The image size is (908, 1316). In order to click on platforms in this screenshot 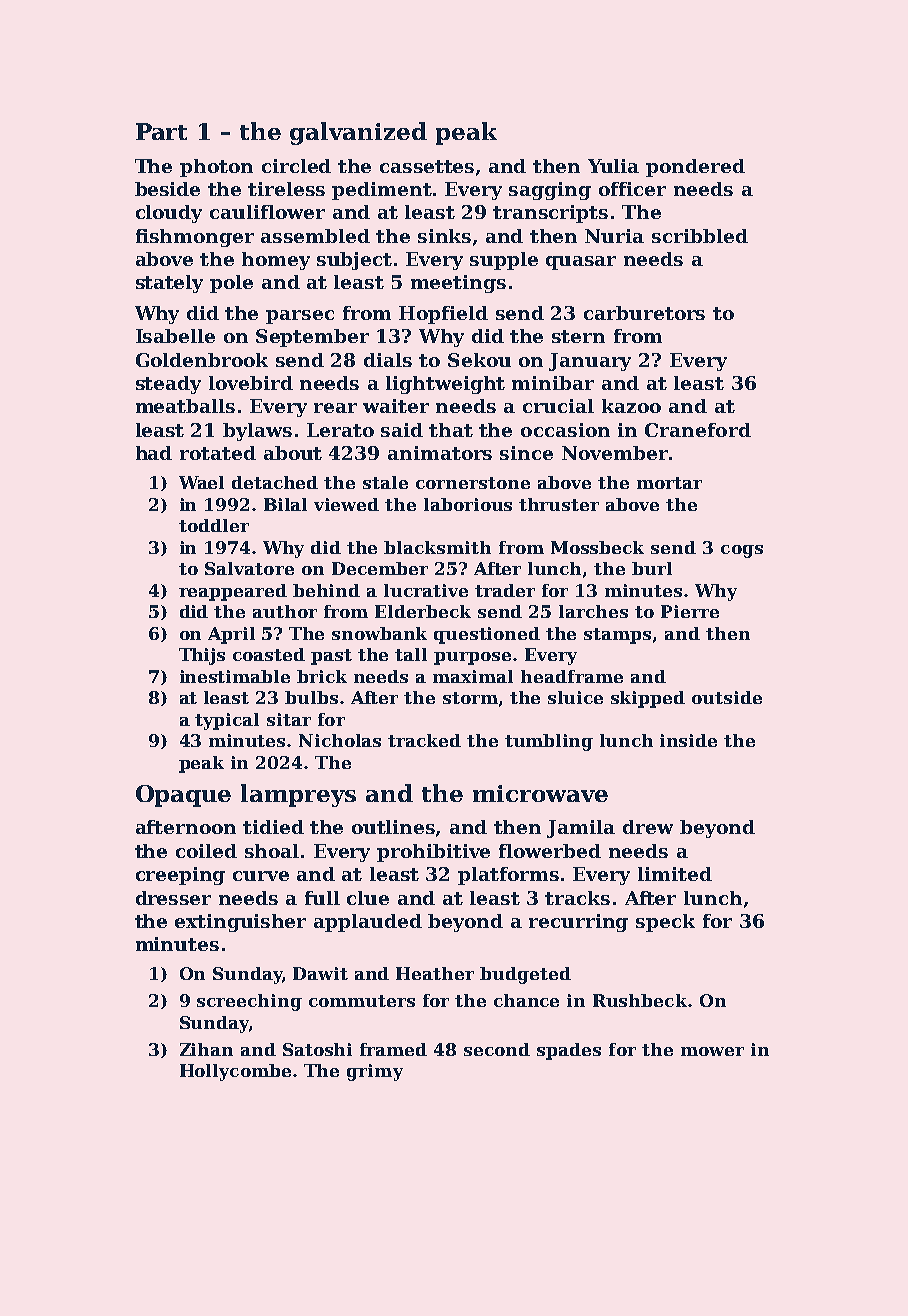, I will do `click(508, 876)`.
